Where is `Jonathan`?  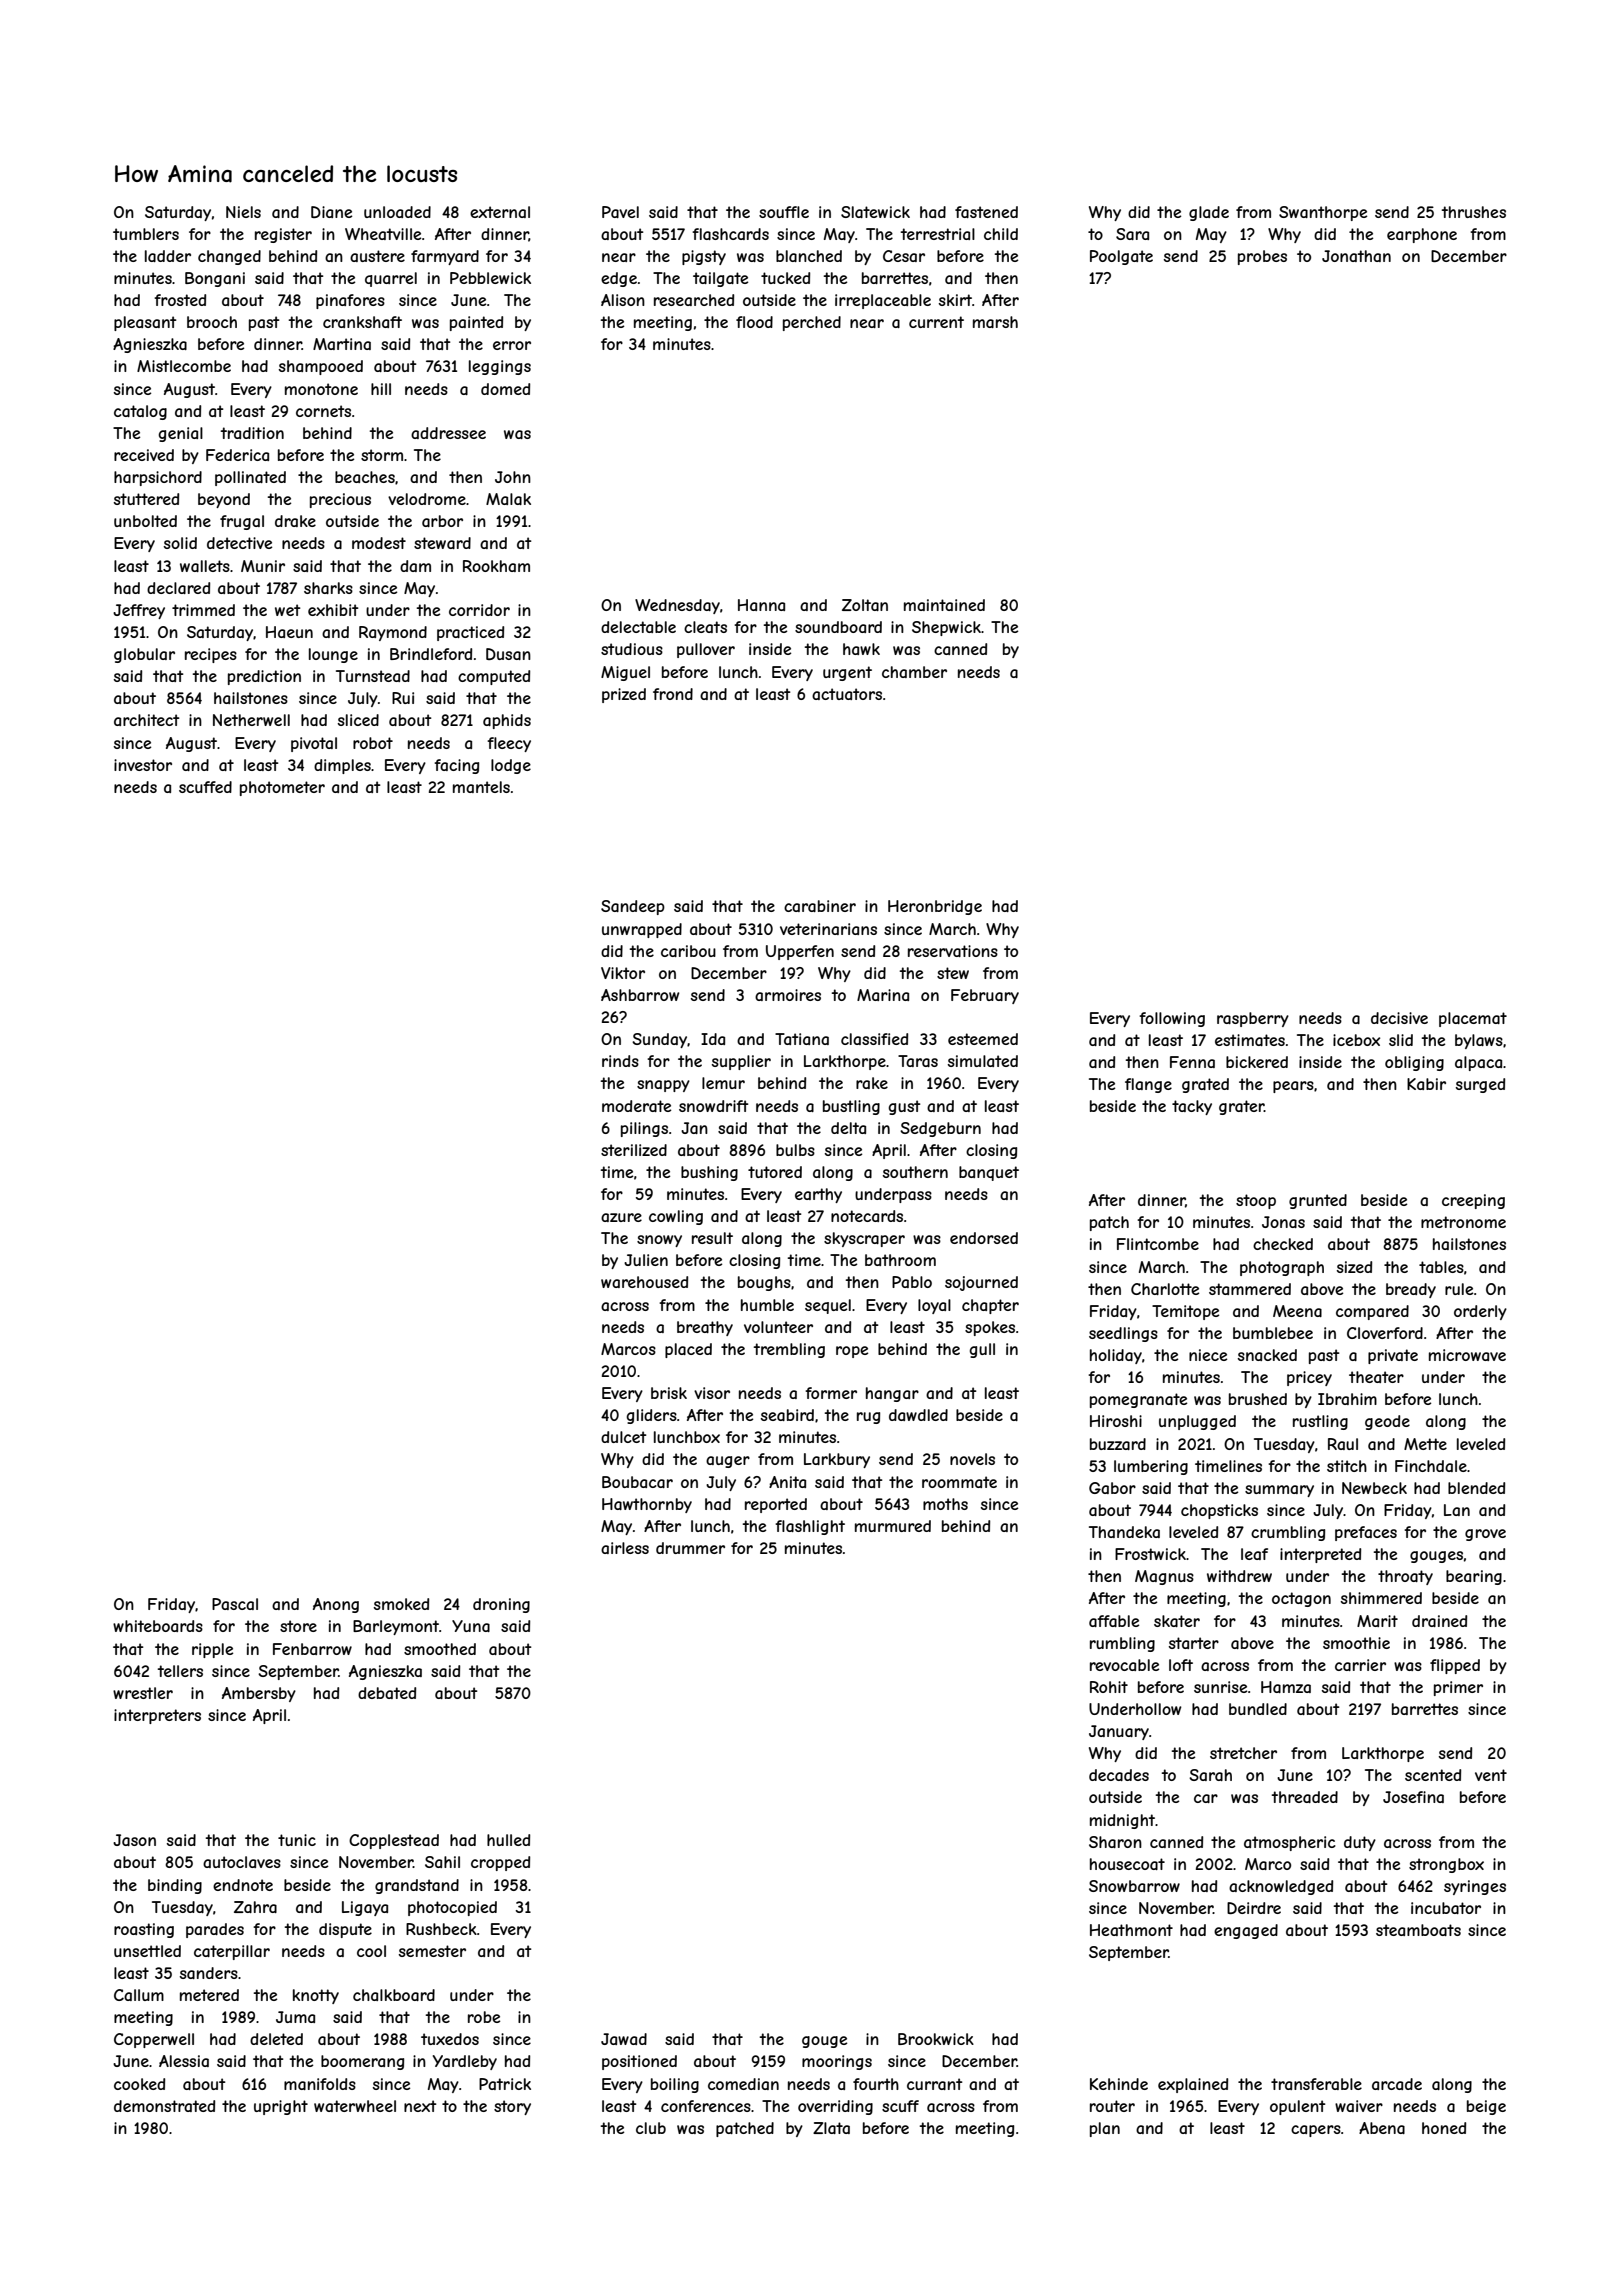
Jonathan is located at coordinates (1356, 256).
